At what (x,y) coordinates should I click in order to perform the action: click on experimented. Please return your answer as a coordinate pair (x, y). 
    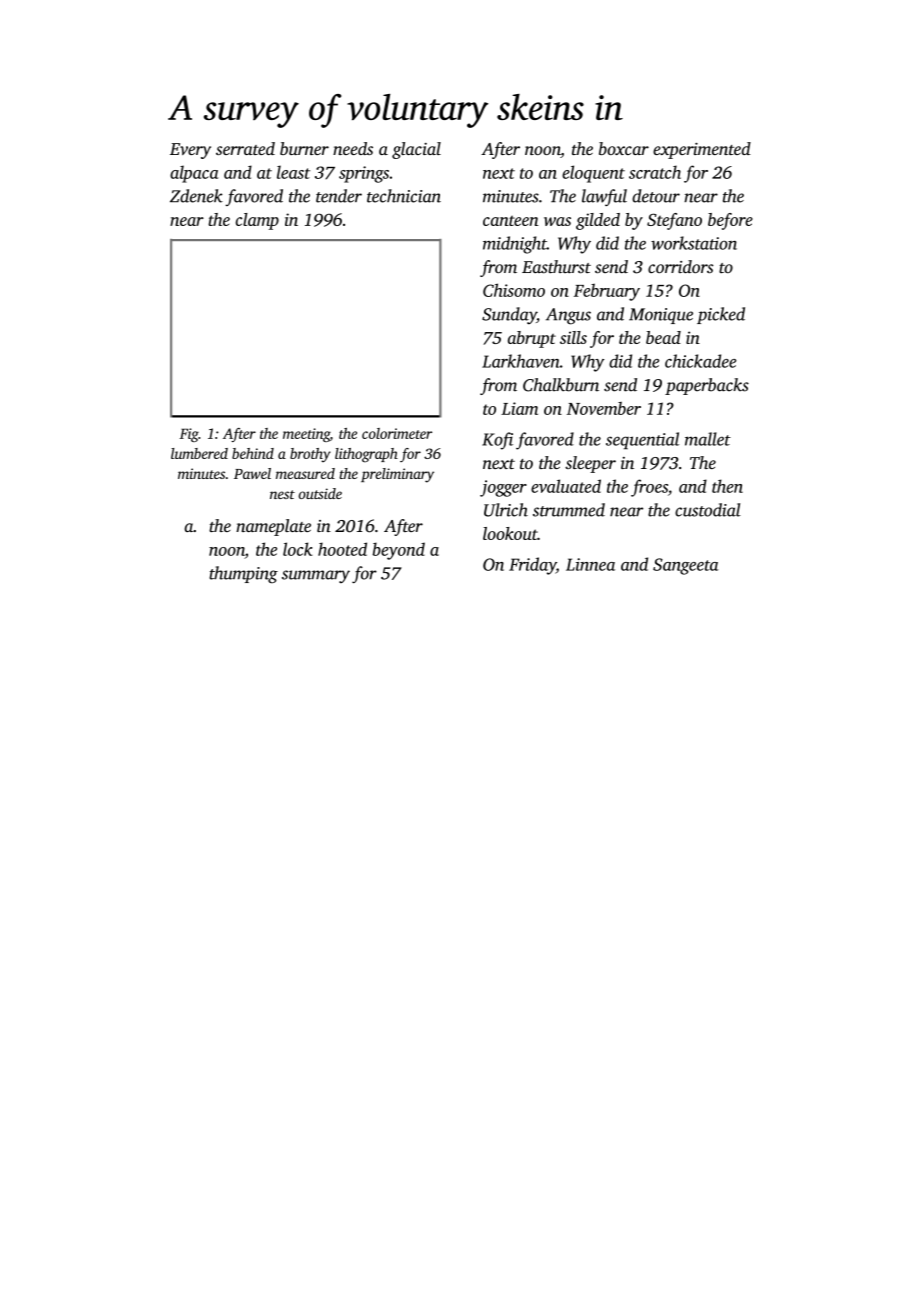
    Looking at the image, I should click on (702, 150).
